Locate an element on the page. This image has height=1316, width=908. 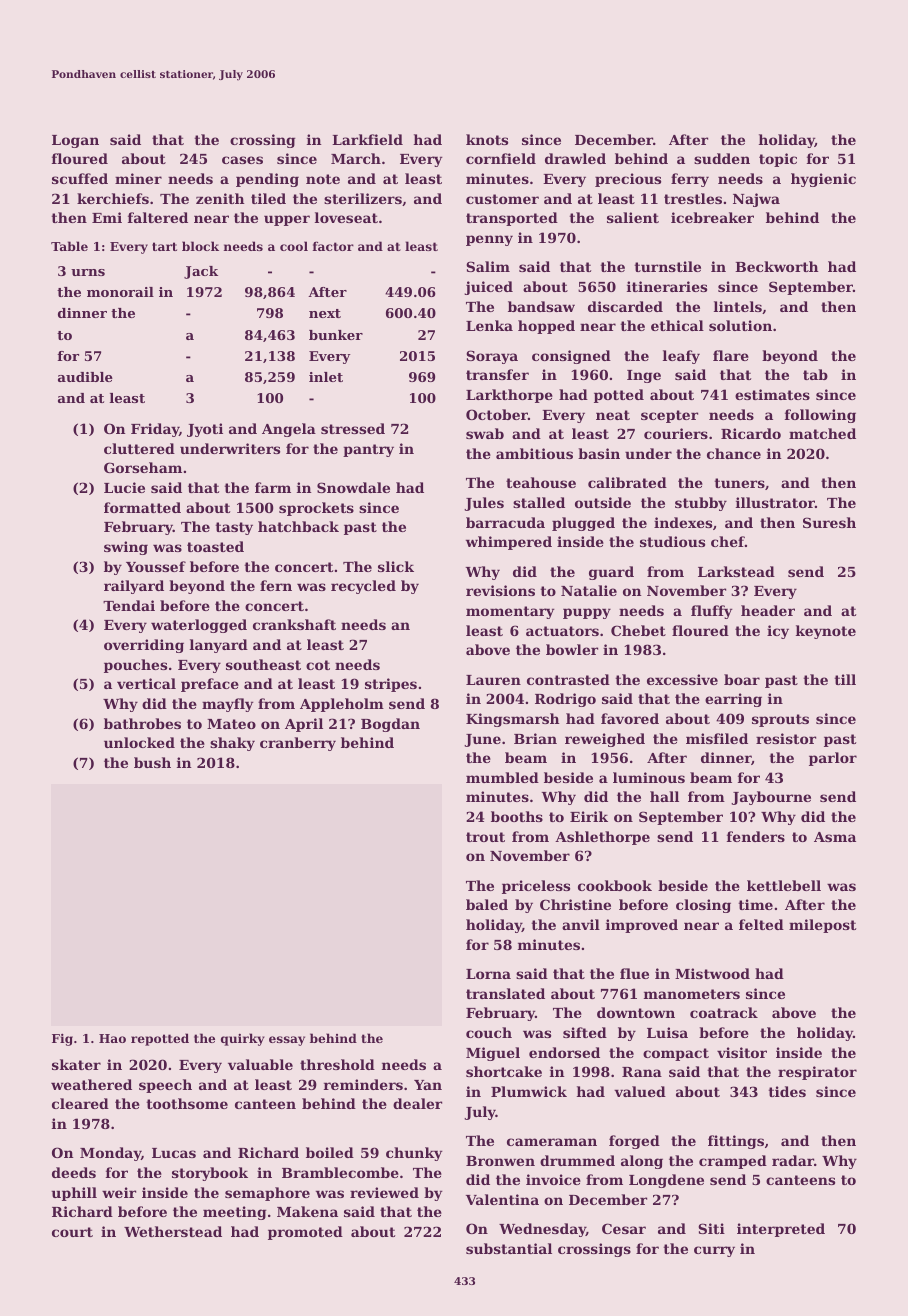
ethical is located at coordinates (677, 325).
